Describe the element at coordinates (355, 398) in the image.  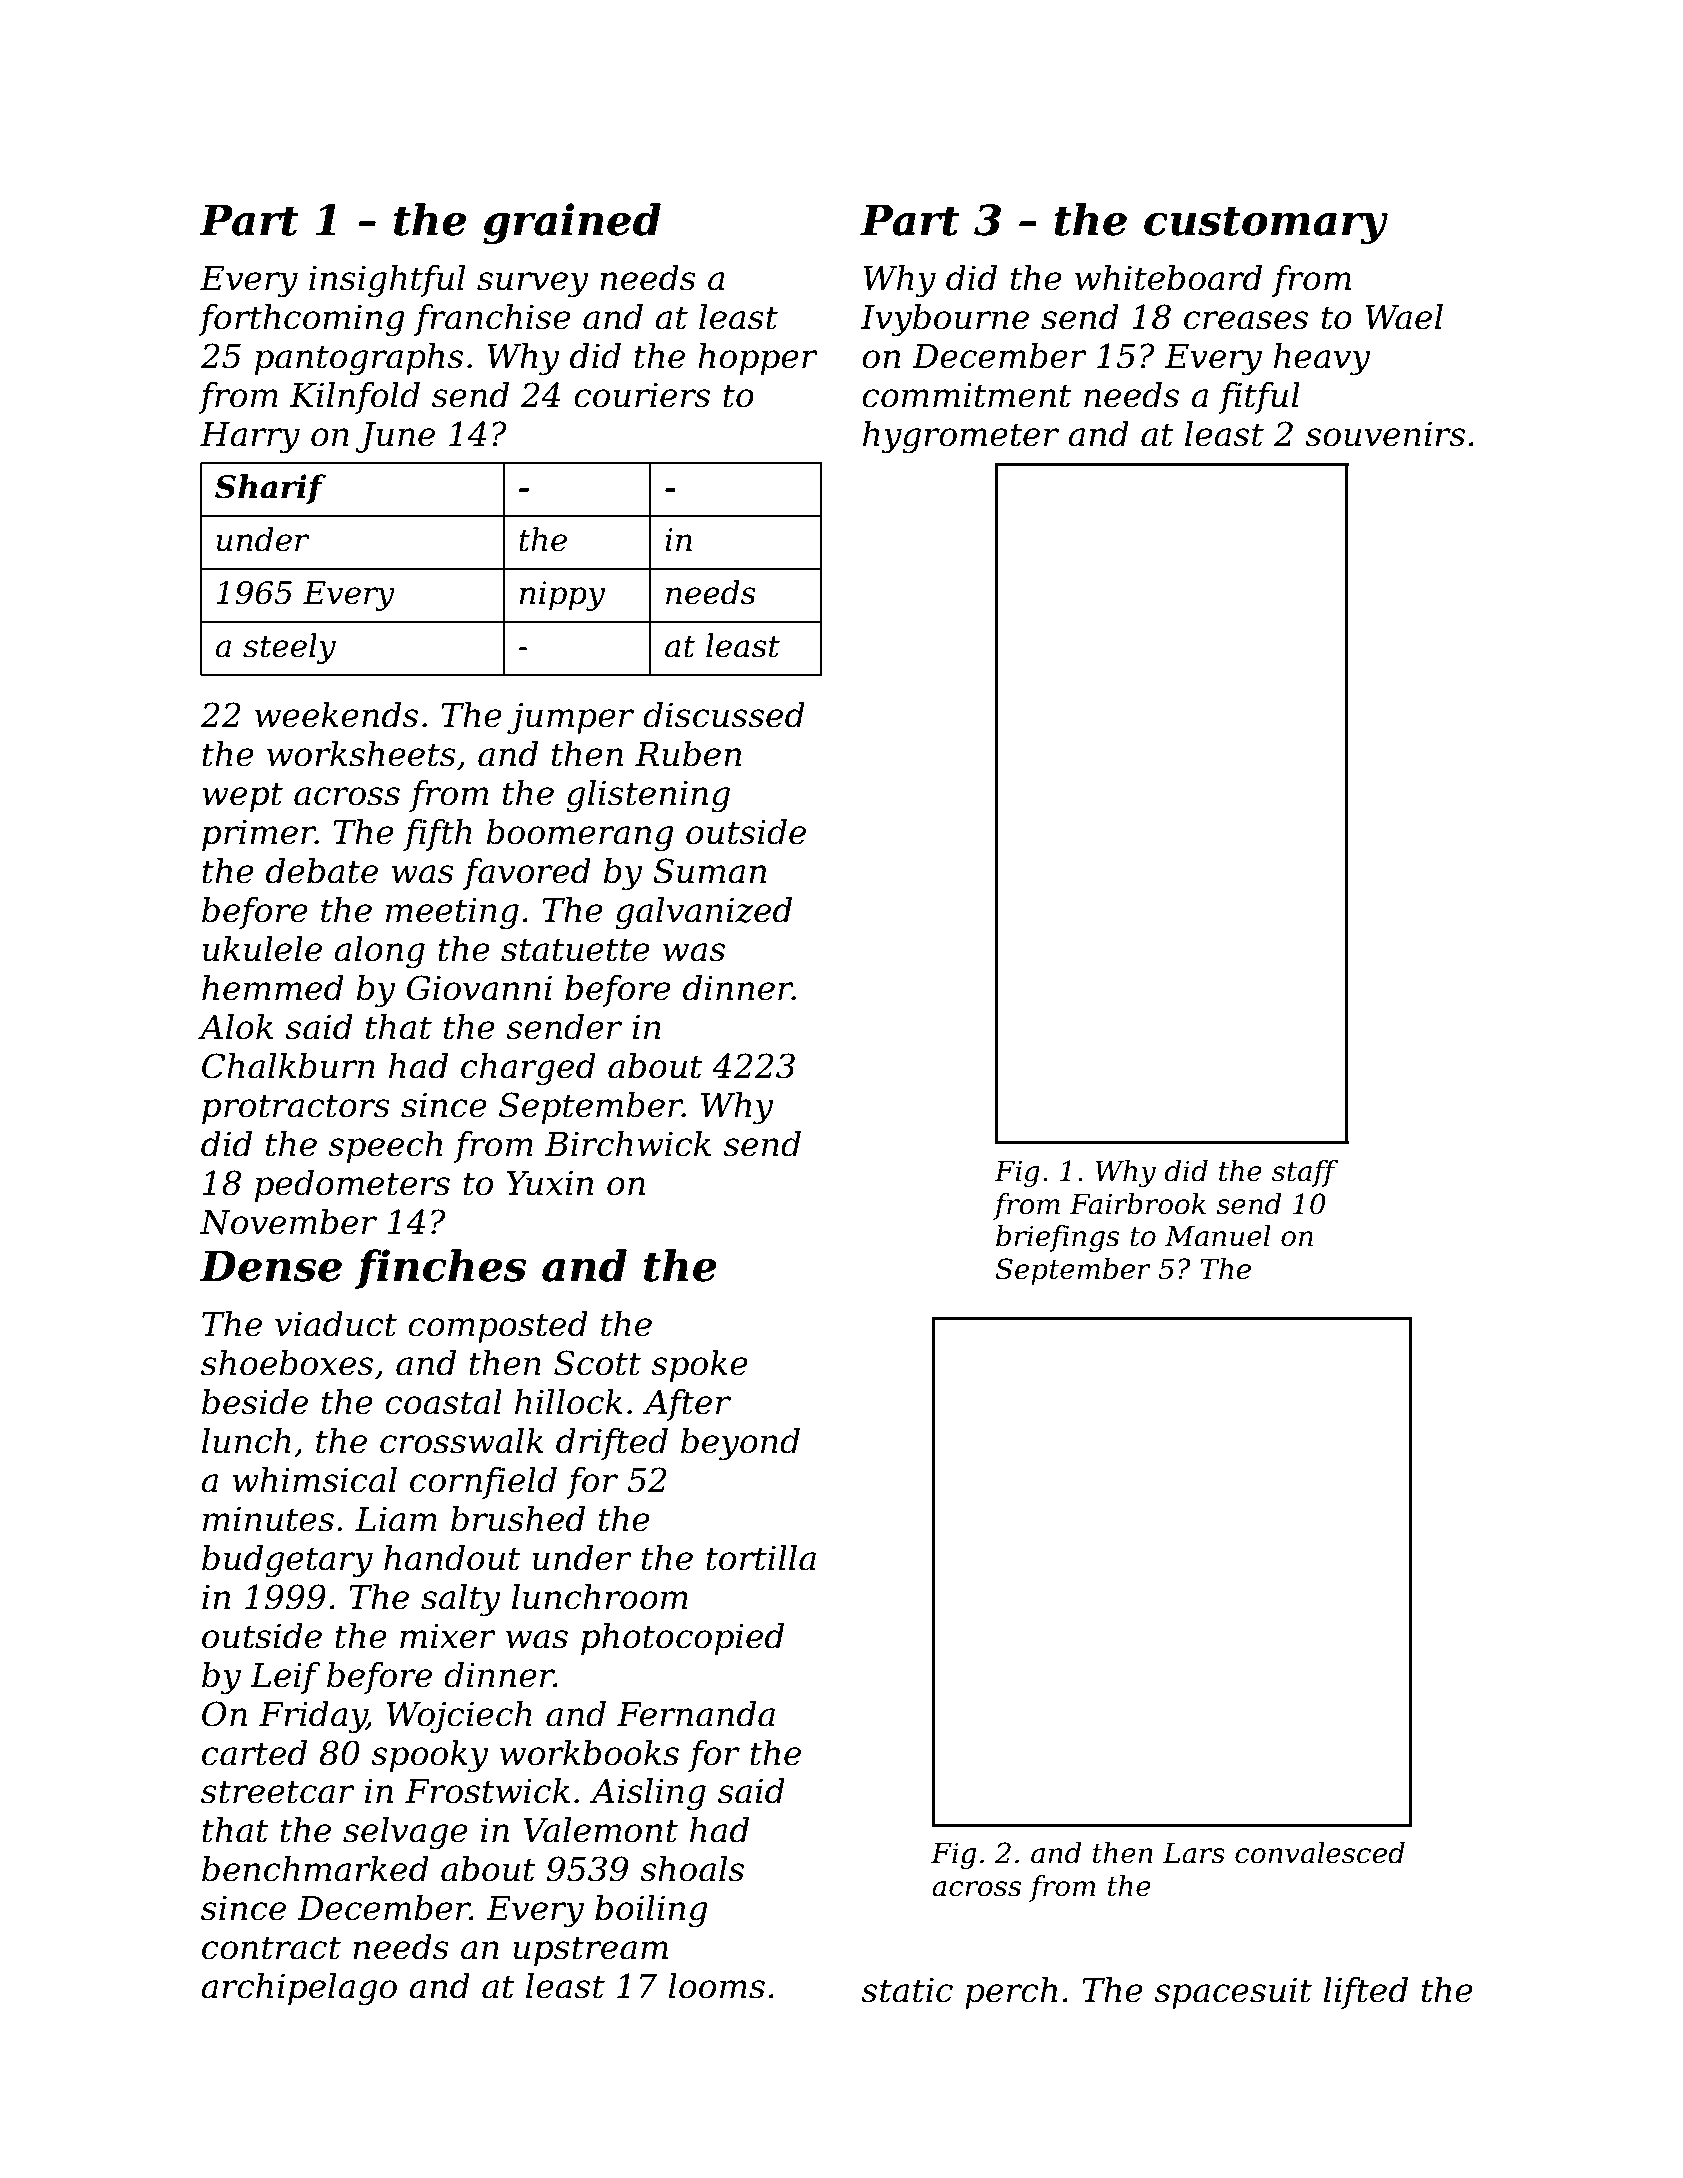
I see `Kilnfold` at that location.
